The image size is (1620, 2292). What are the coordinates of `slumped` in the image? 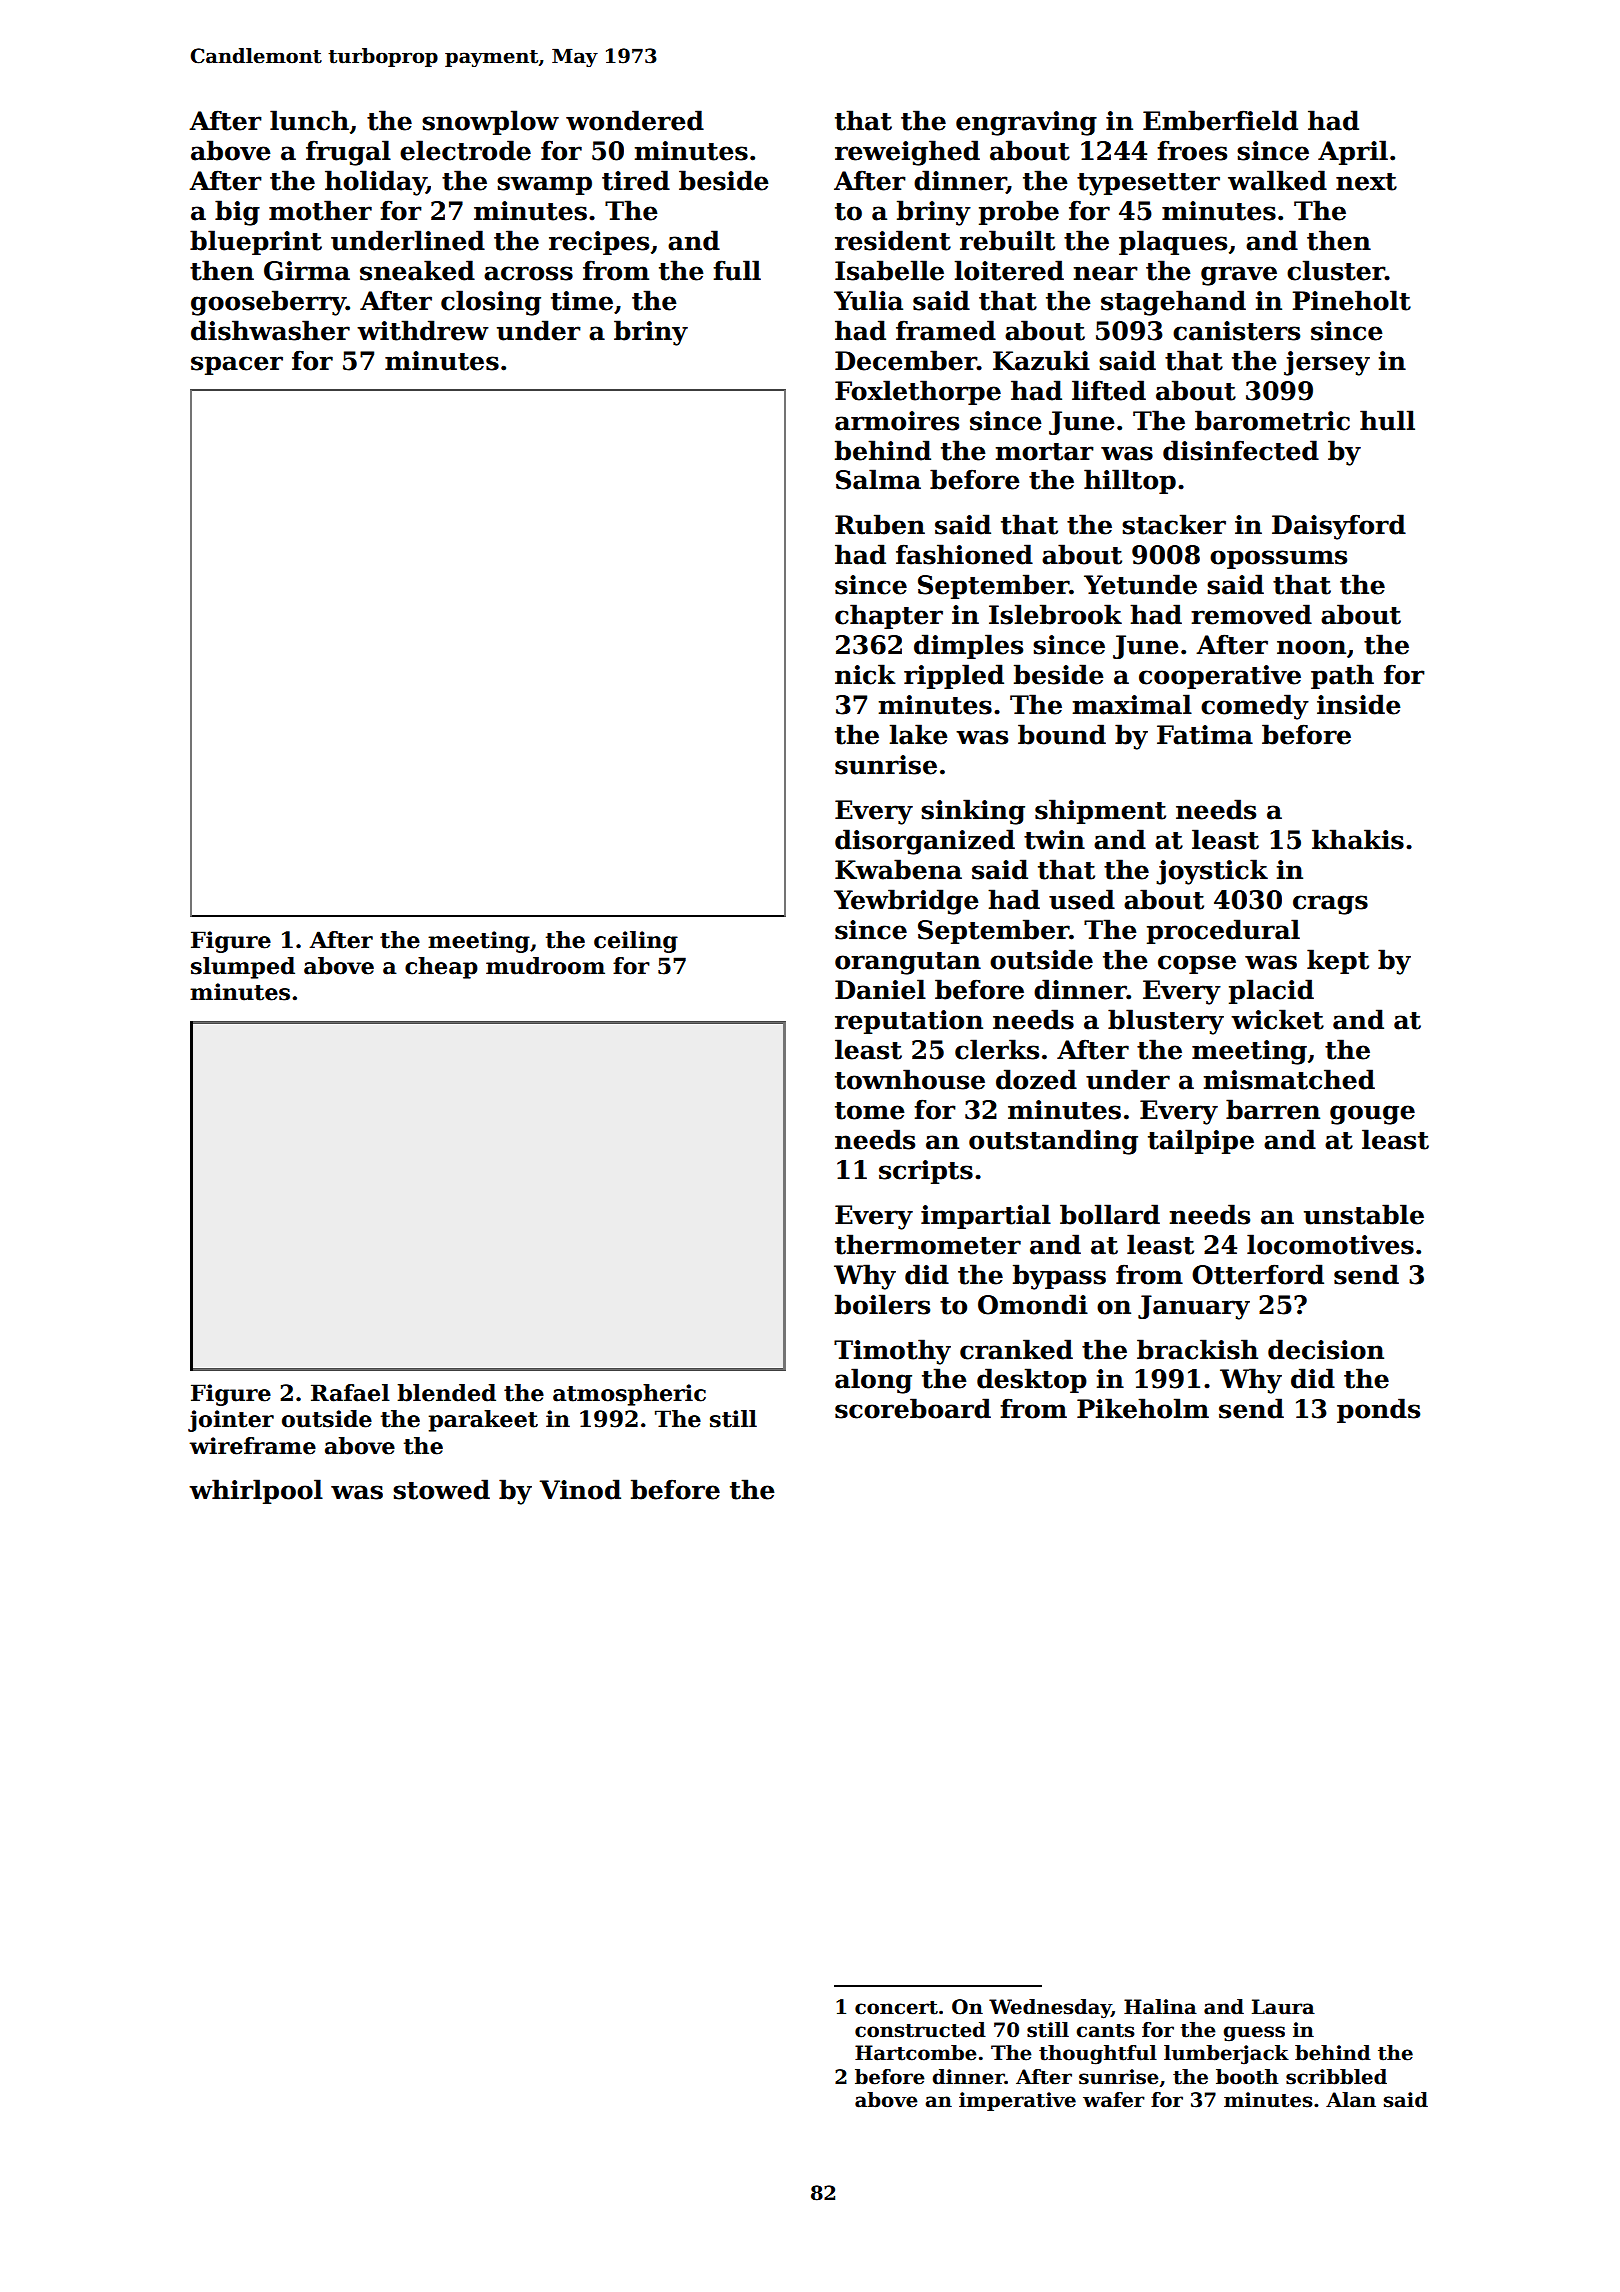 It's located at (243, 968).
